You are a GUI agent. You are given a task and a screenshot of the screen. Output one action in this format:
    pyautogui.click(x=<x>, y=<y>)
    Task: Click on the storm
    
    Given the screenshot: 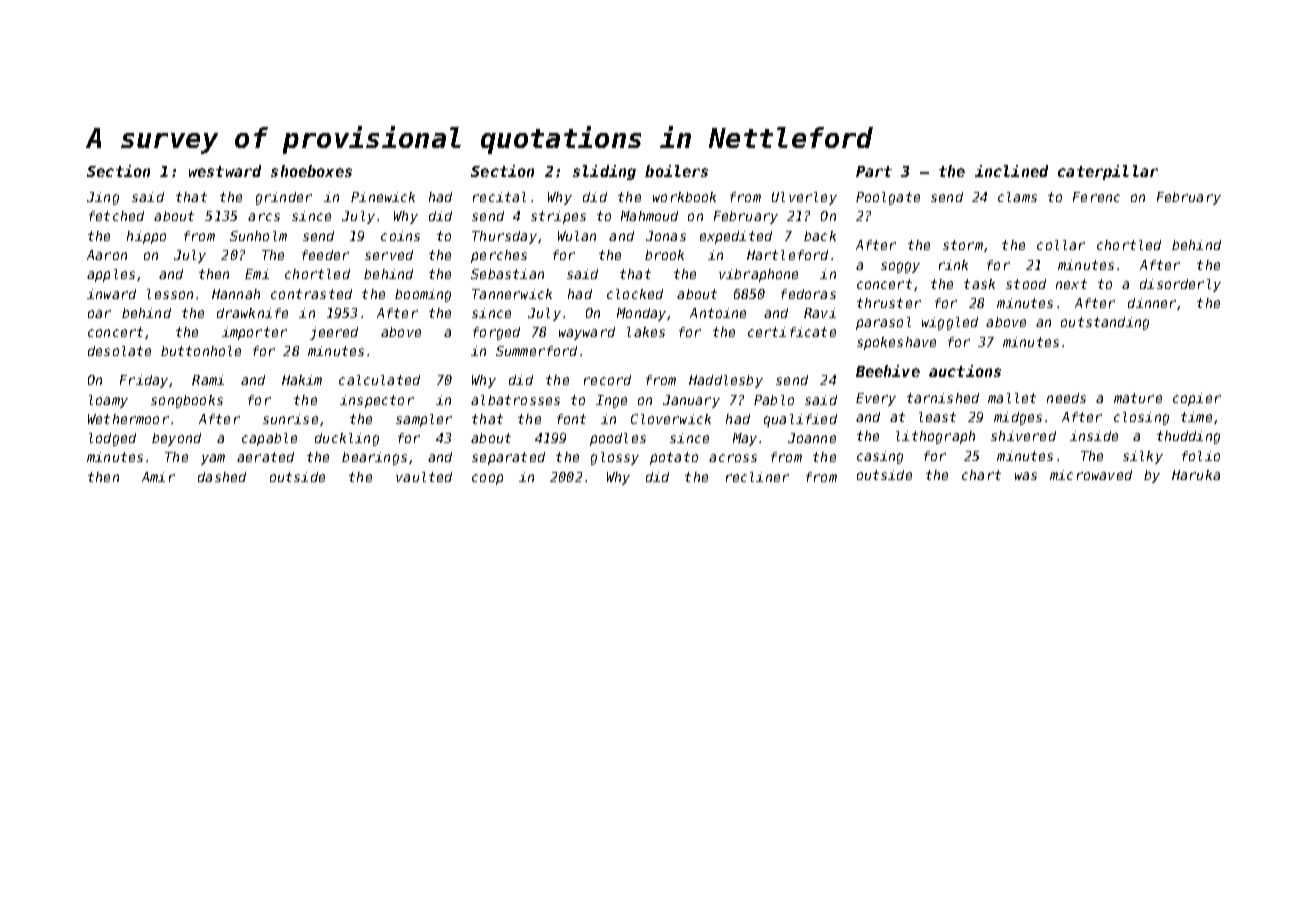 What is the action you would take?
    pyautogui.click(x=963, y=245)
